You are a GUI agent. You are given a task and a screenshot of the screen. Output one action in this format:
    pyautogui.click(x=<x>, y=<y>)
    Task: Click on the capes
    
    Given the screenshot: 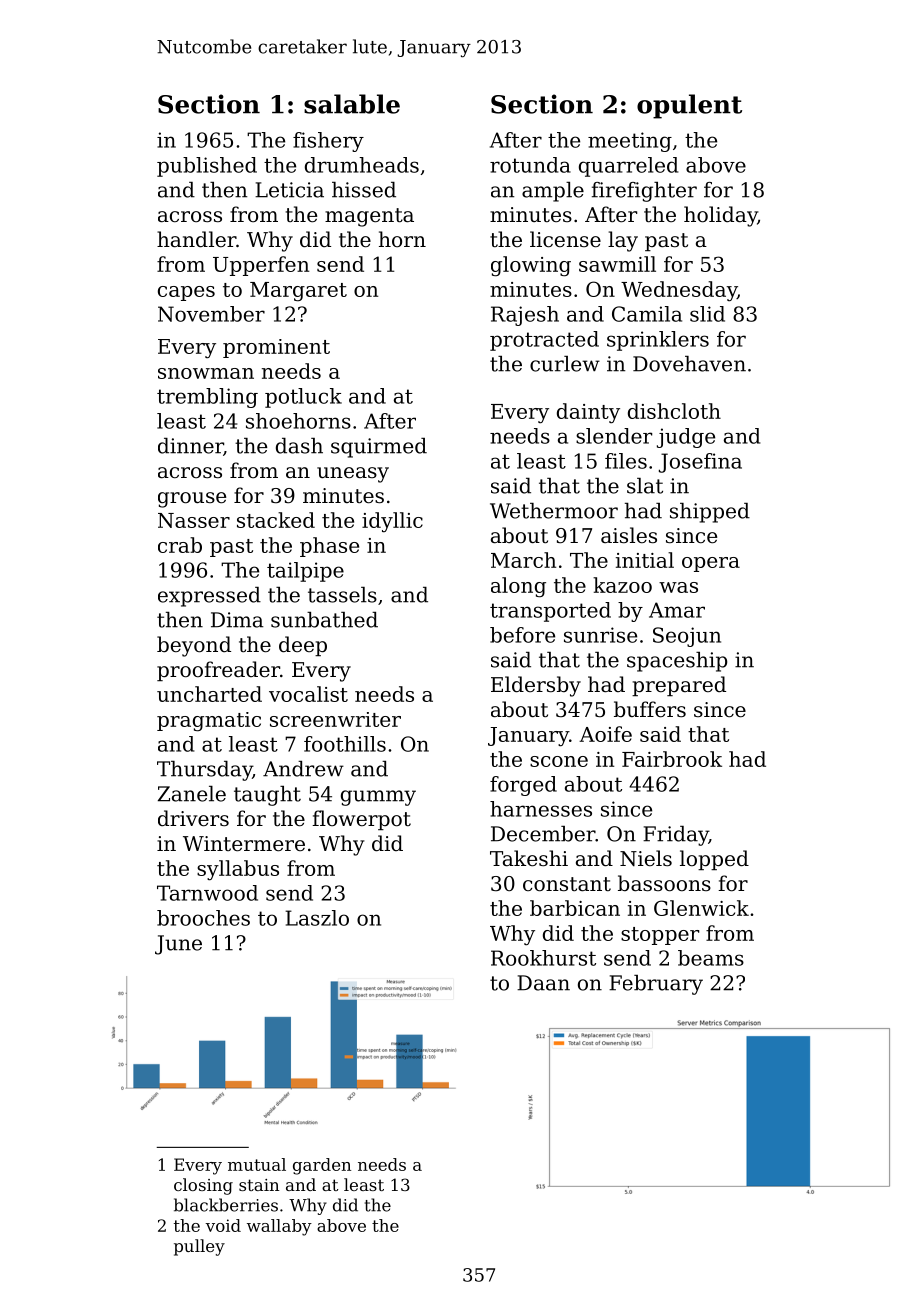 What is the action you would take?
    pyautogui.click(x=186, y=293)
